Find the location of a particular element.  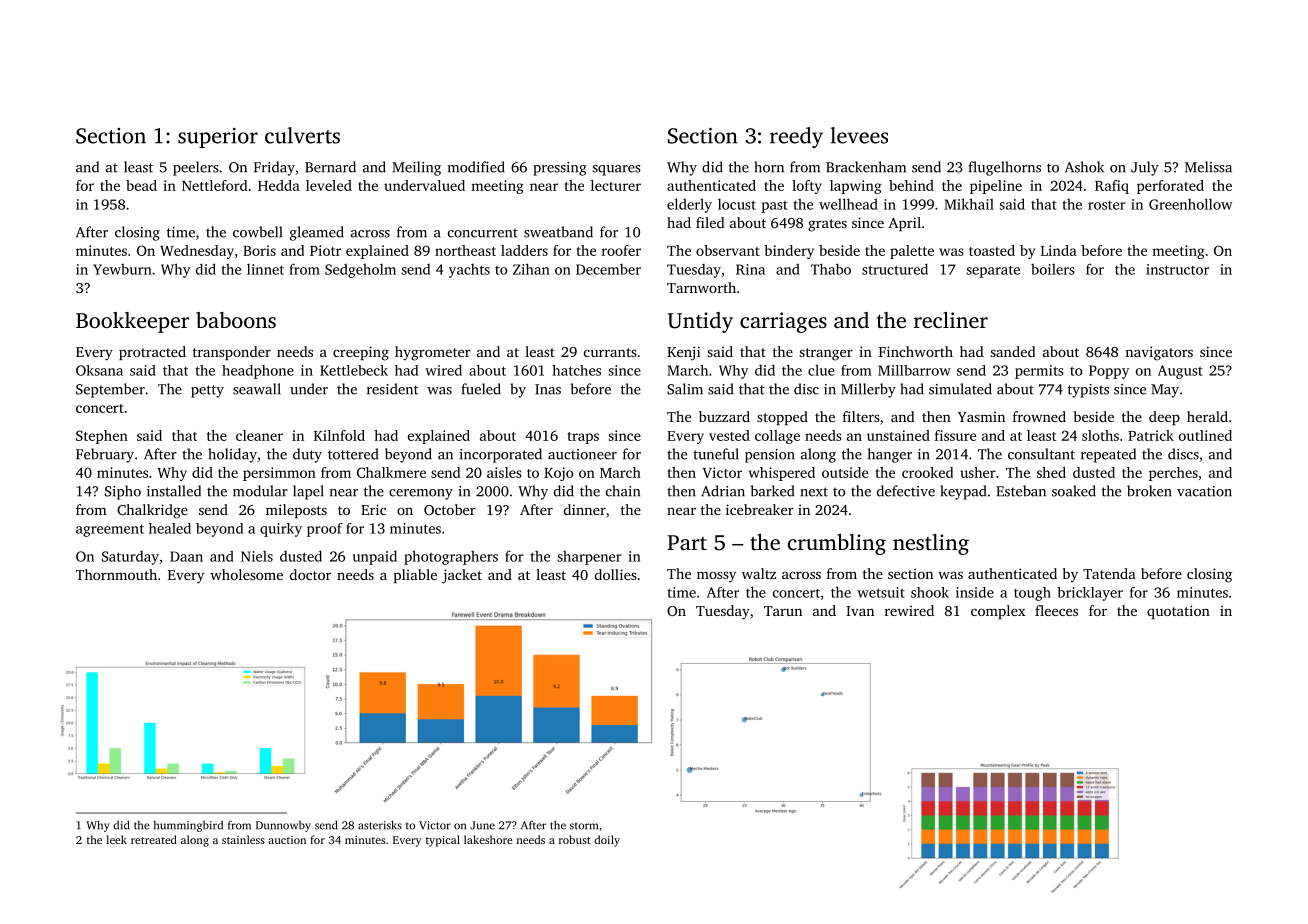

creeping is located at coordinates (361, 353).
